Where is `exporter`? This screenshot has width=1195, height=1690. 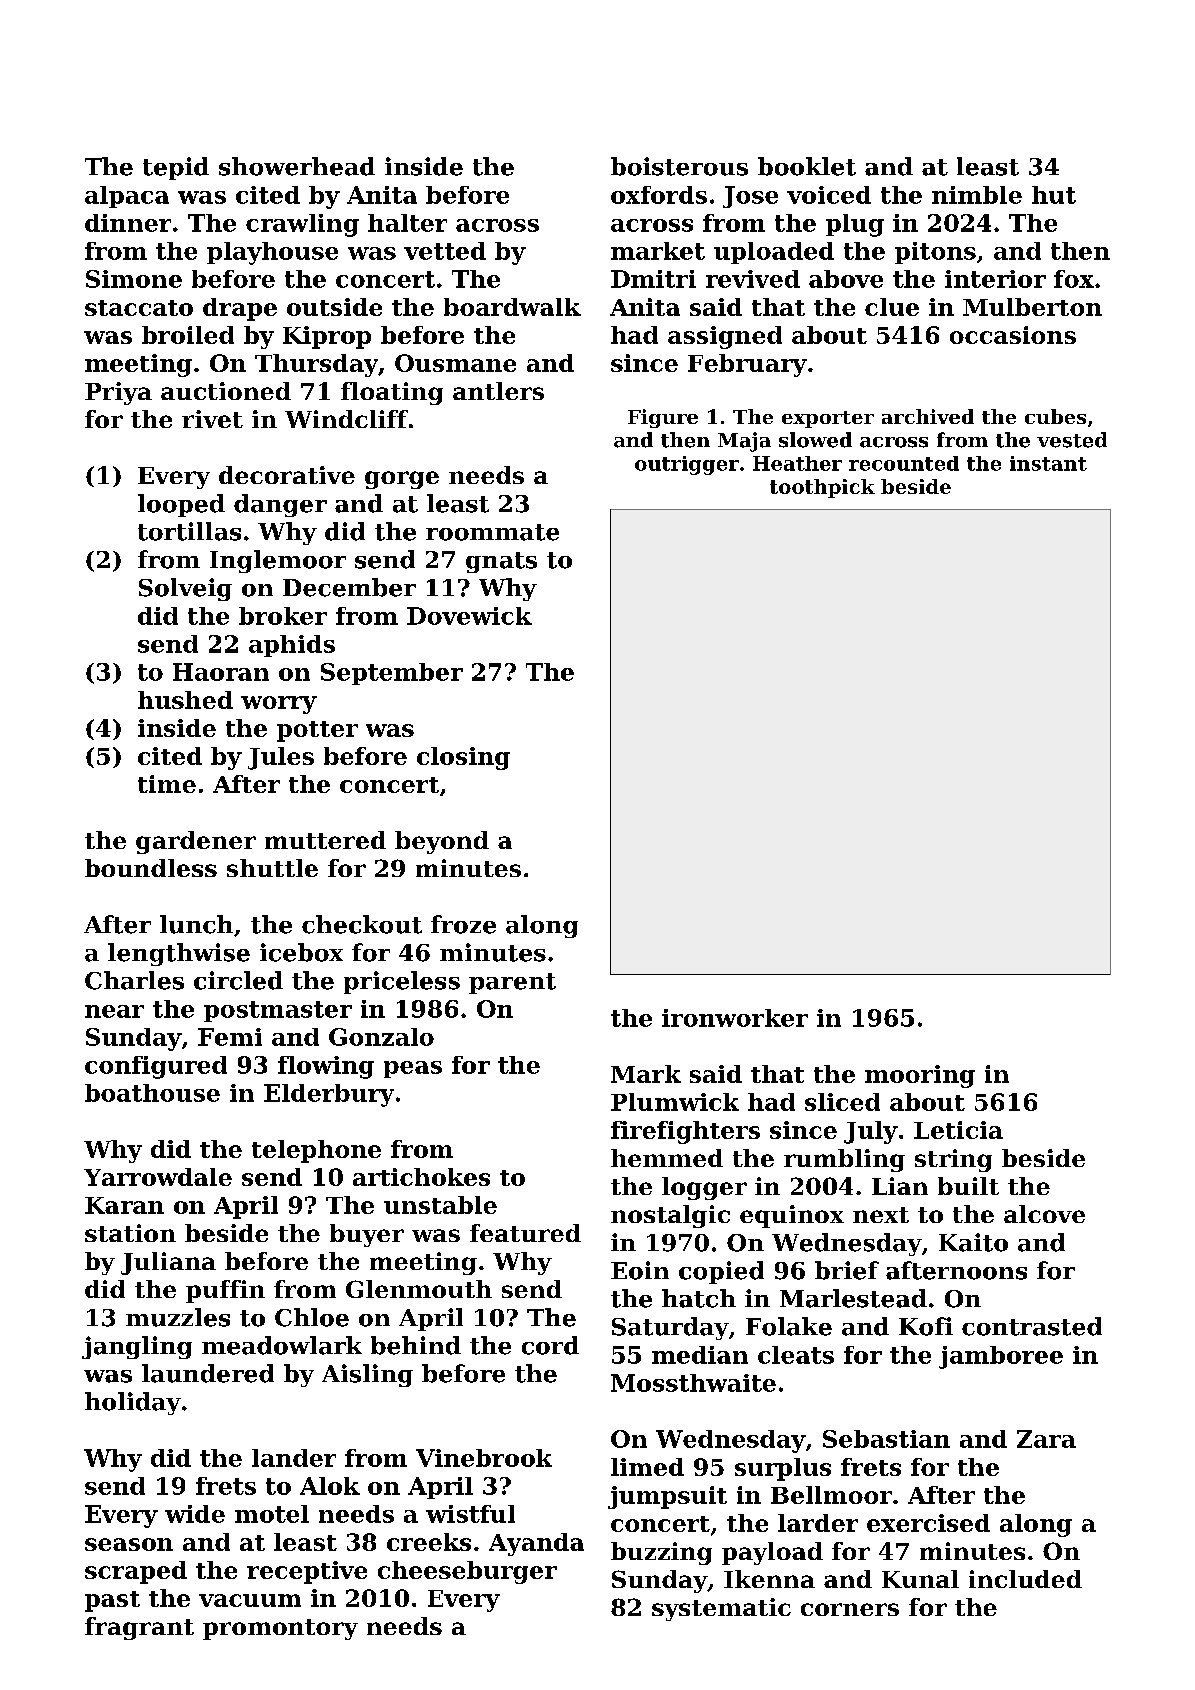 exporter is located at coordinates (828, 419).
